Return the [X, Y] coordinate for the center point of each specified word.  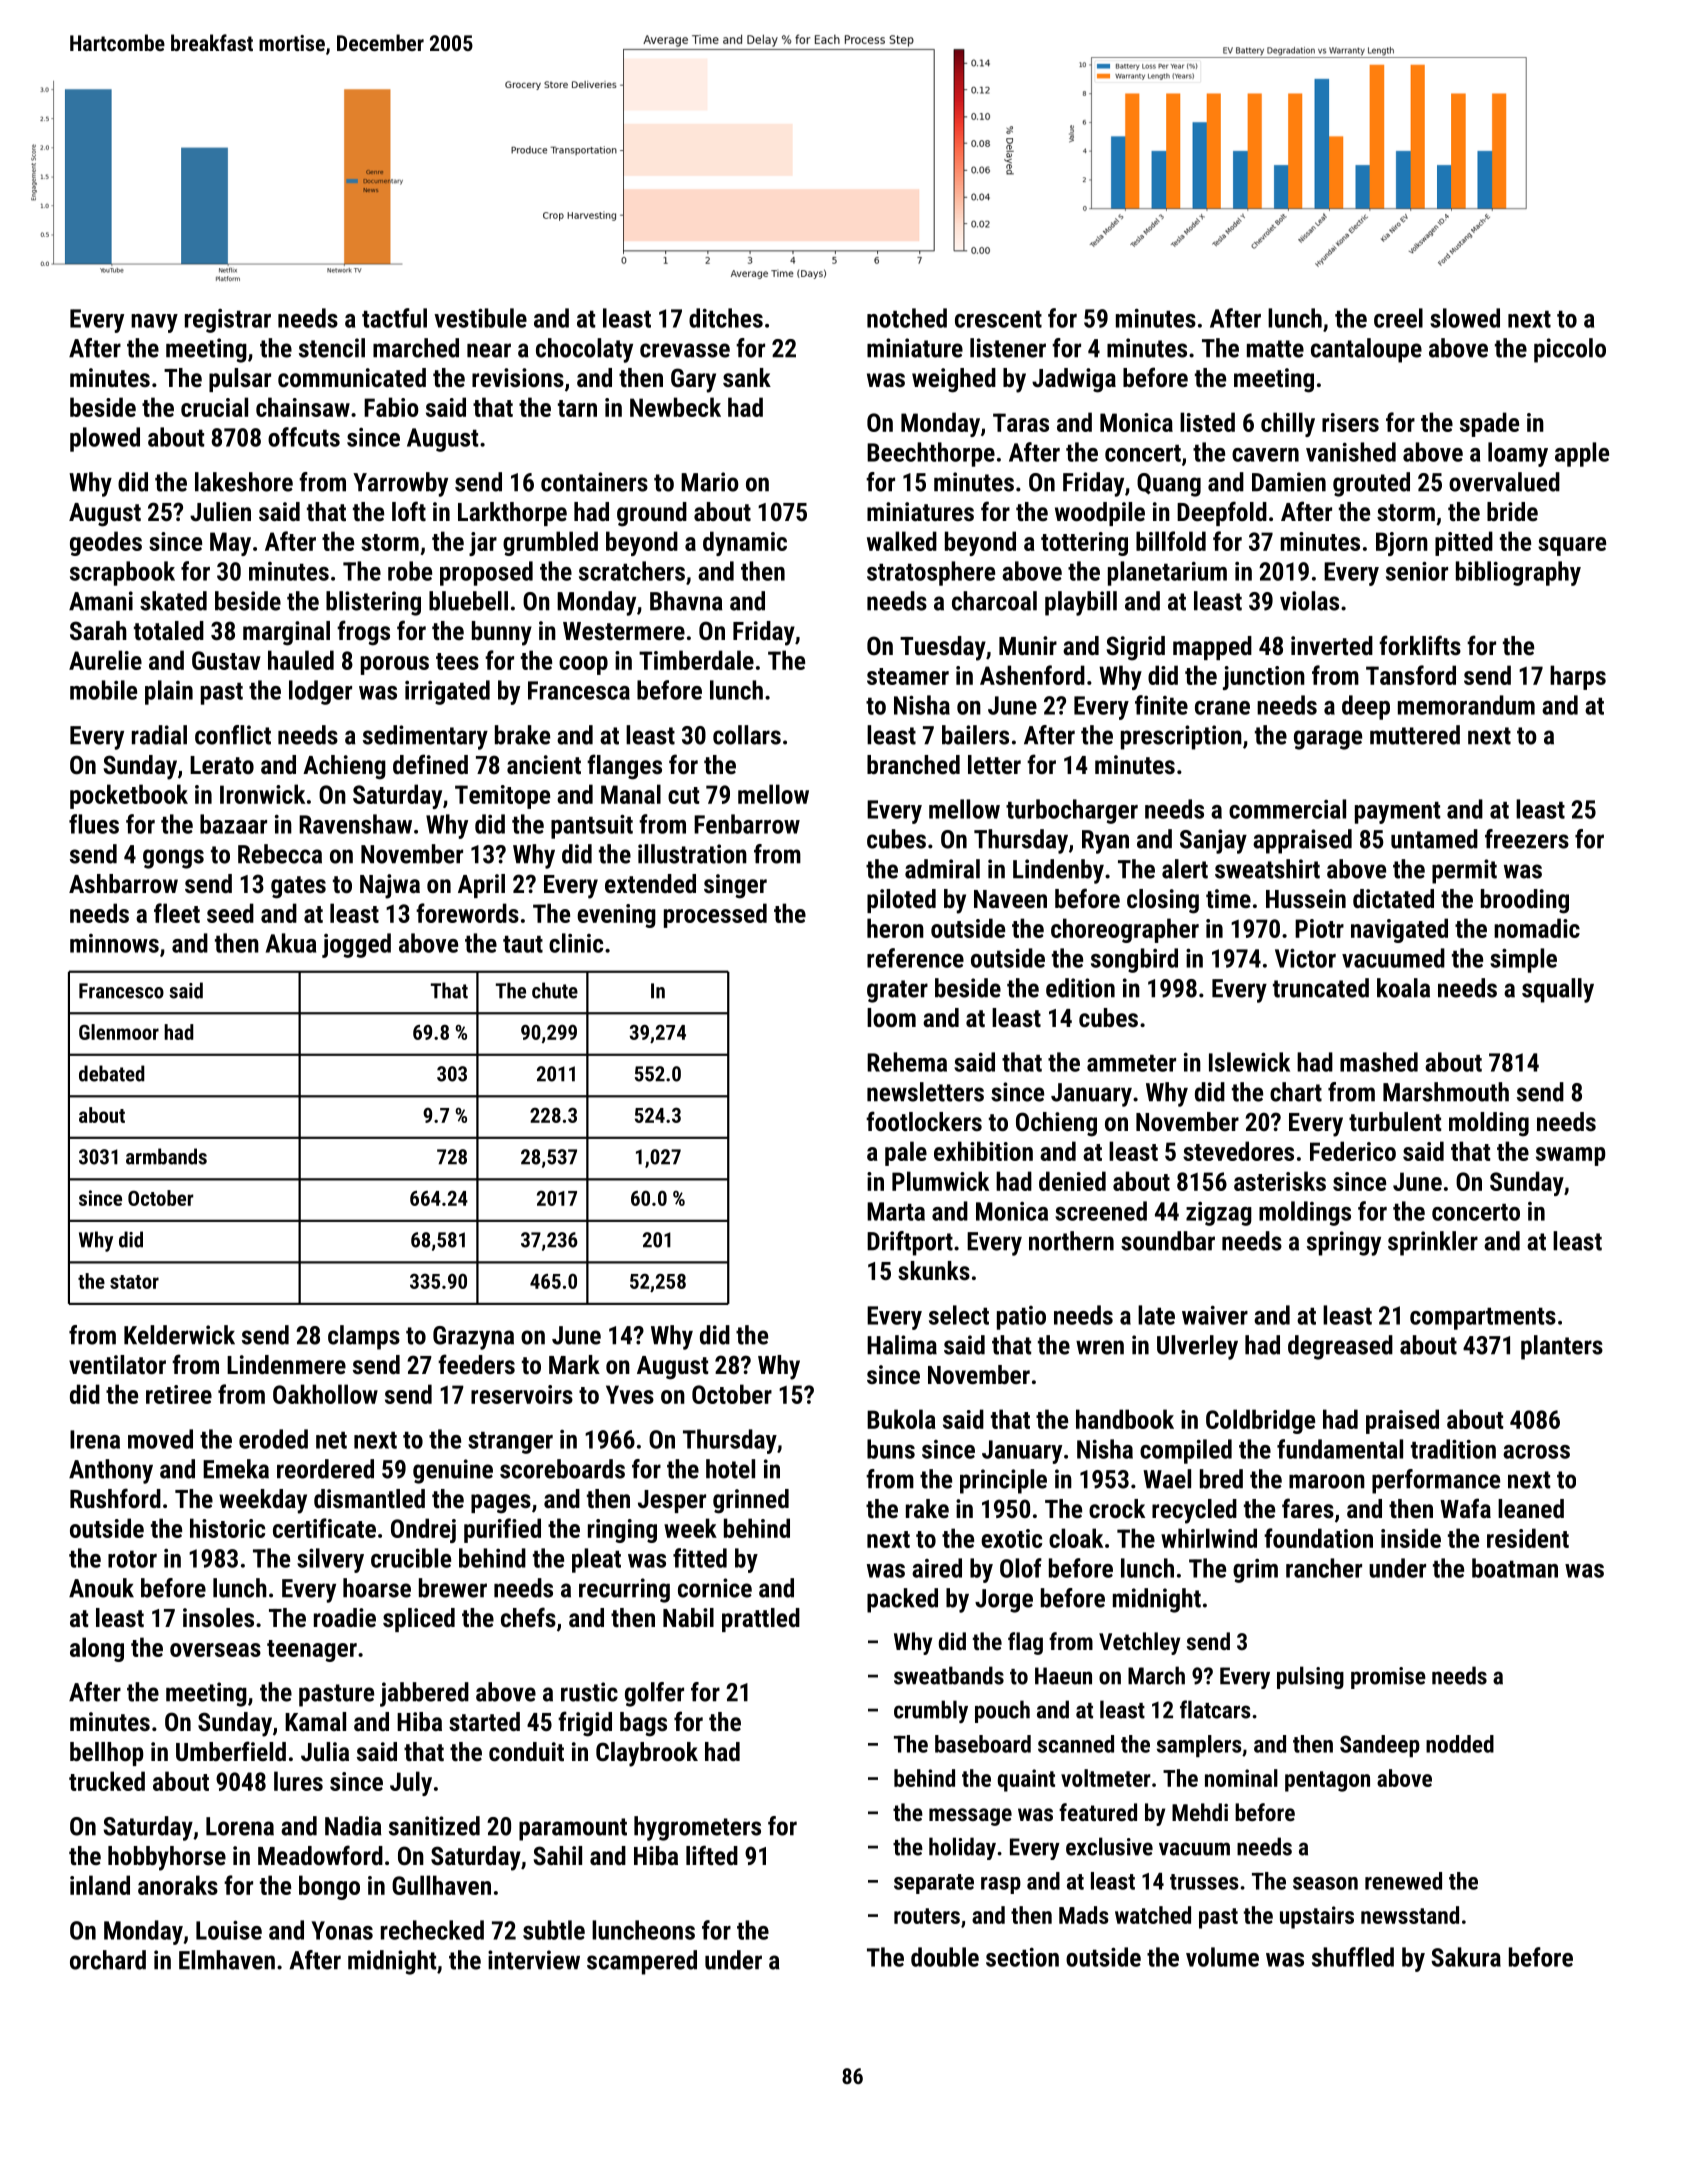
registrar [228, 321]
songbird [1134, 960]
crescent [998, 319]
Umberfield [231, 1751]
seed [230, 913]
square [1572, 546]
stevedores [1238, 1151]
